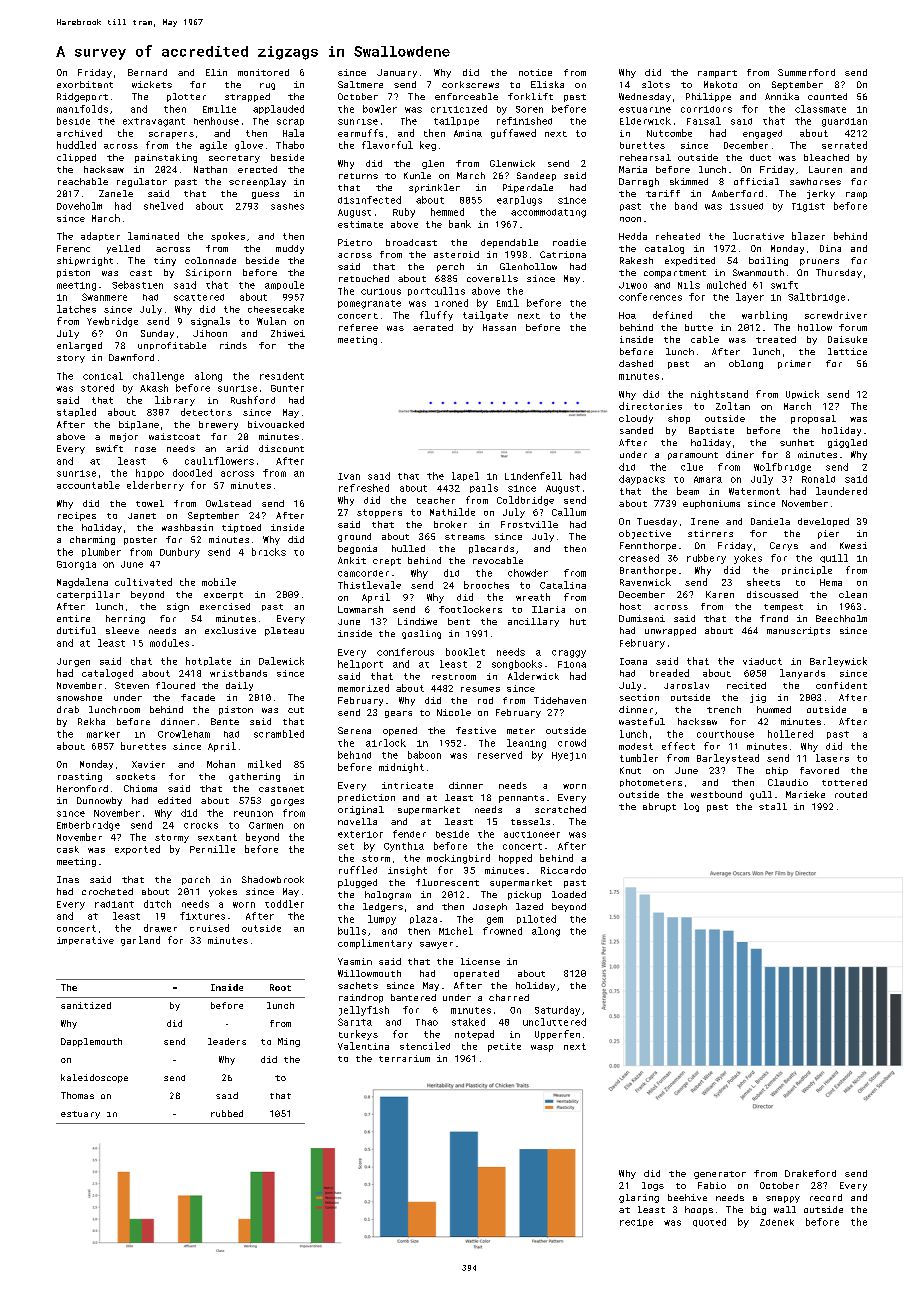  What do you see at coordinates (773, 806) in the page?
I see `stall` at bounding box center [773, 806].
